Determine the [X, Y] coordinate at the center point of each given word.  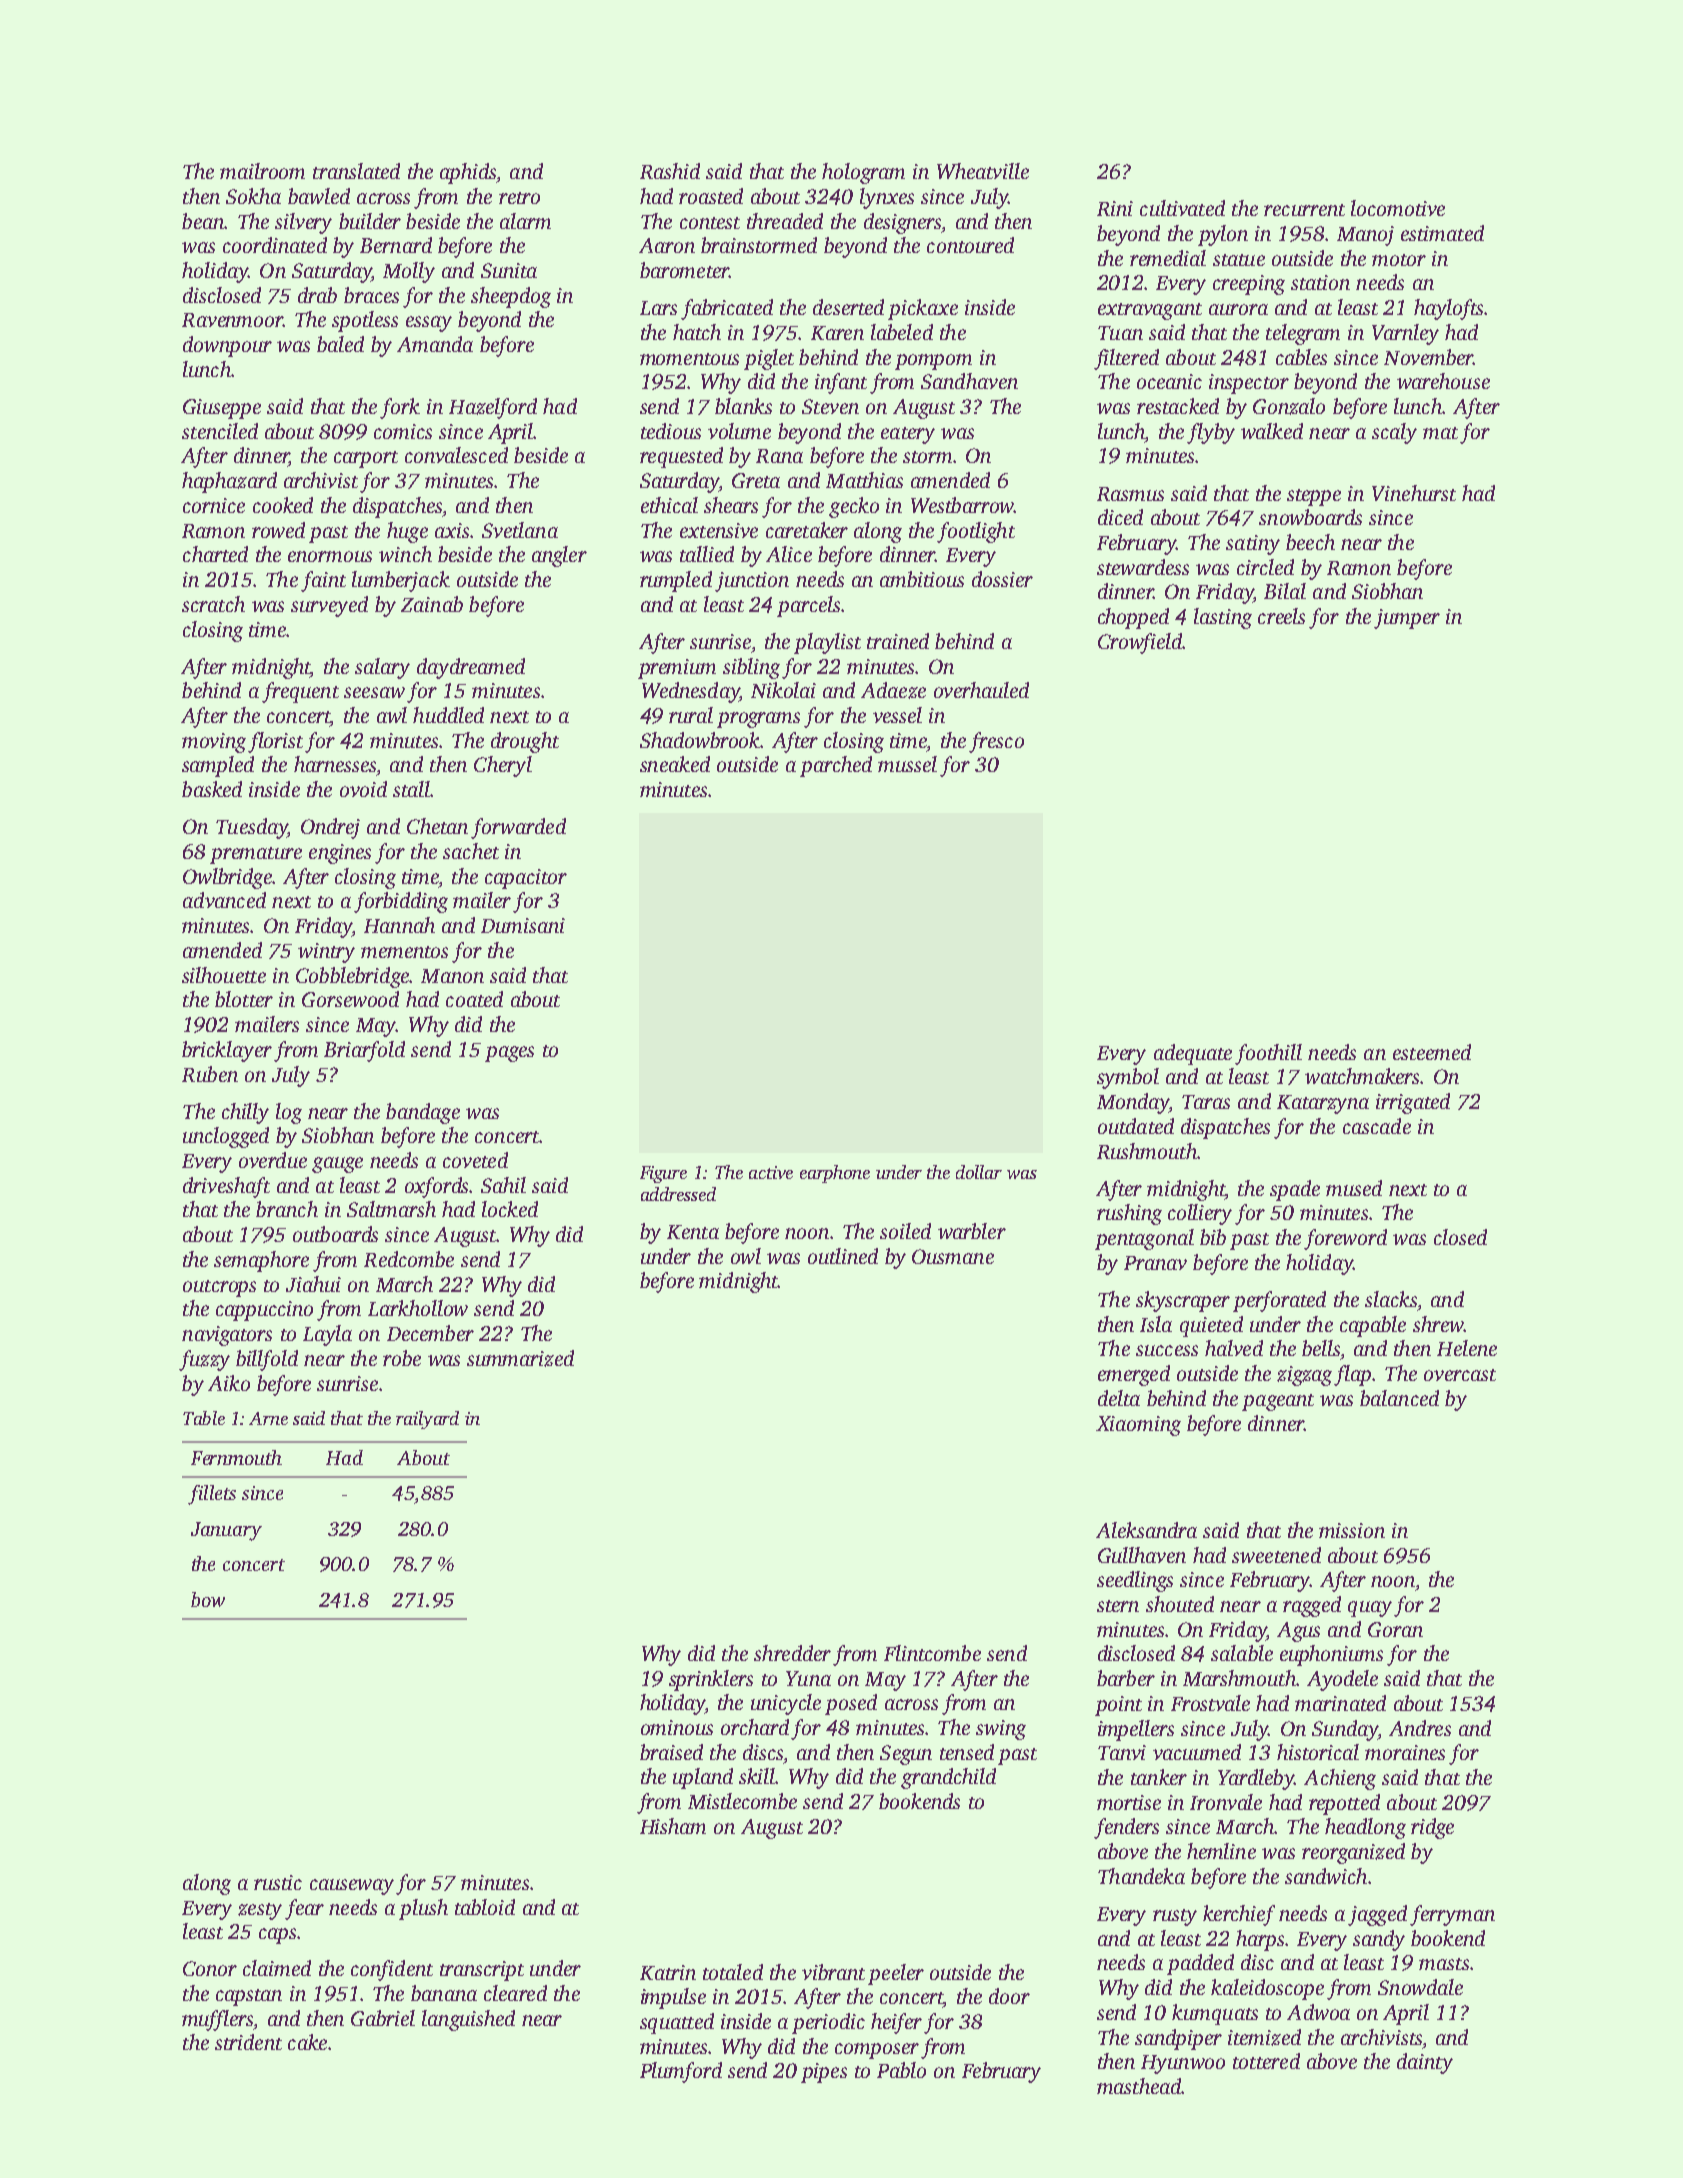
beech [1310, 542]
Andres [1420, 1728]
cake [307, 2042]
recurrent [1304, 210]
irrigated [1413, 1103]
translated [356, 171]
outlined [843, 1256]
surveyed [329, 606]
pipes [824, 2073]
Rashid [670, 171]
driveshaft [226, 1187]
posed [851, 1704]
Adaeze [893, 690]
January [226, 1531]
